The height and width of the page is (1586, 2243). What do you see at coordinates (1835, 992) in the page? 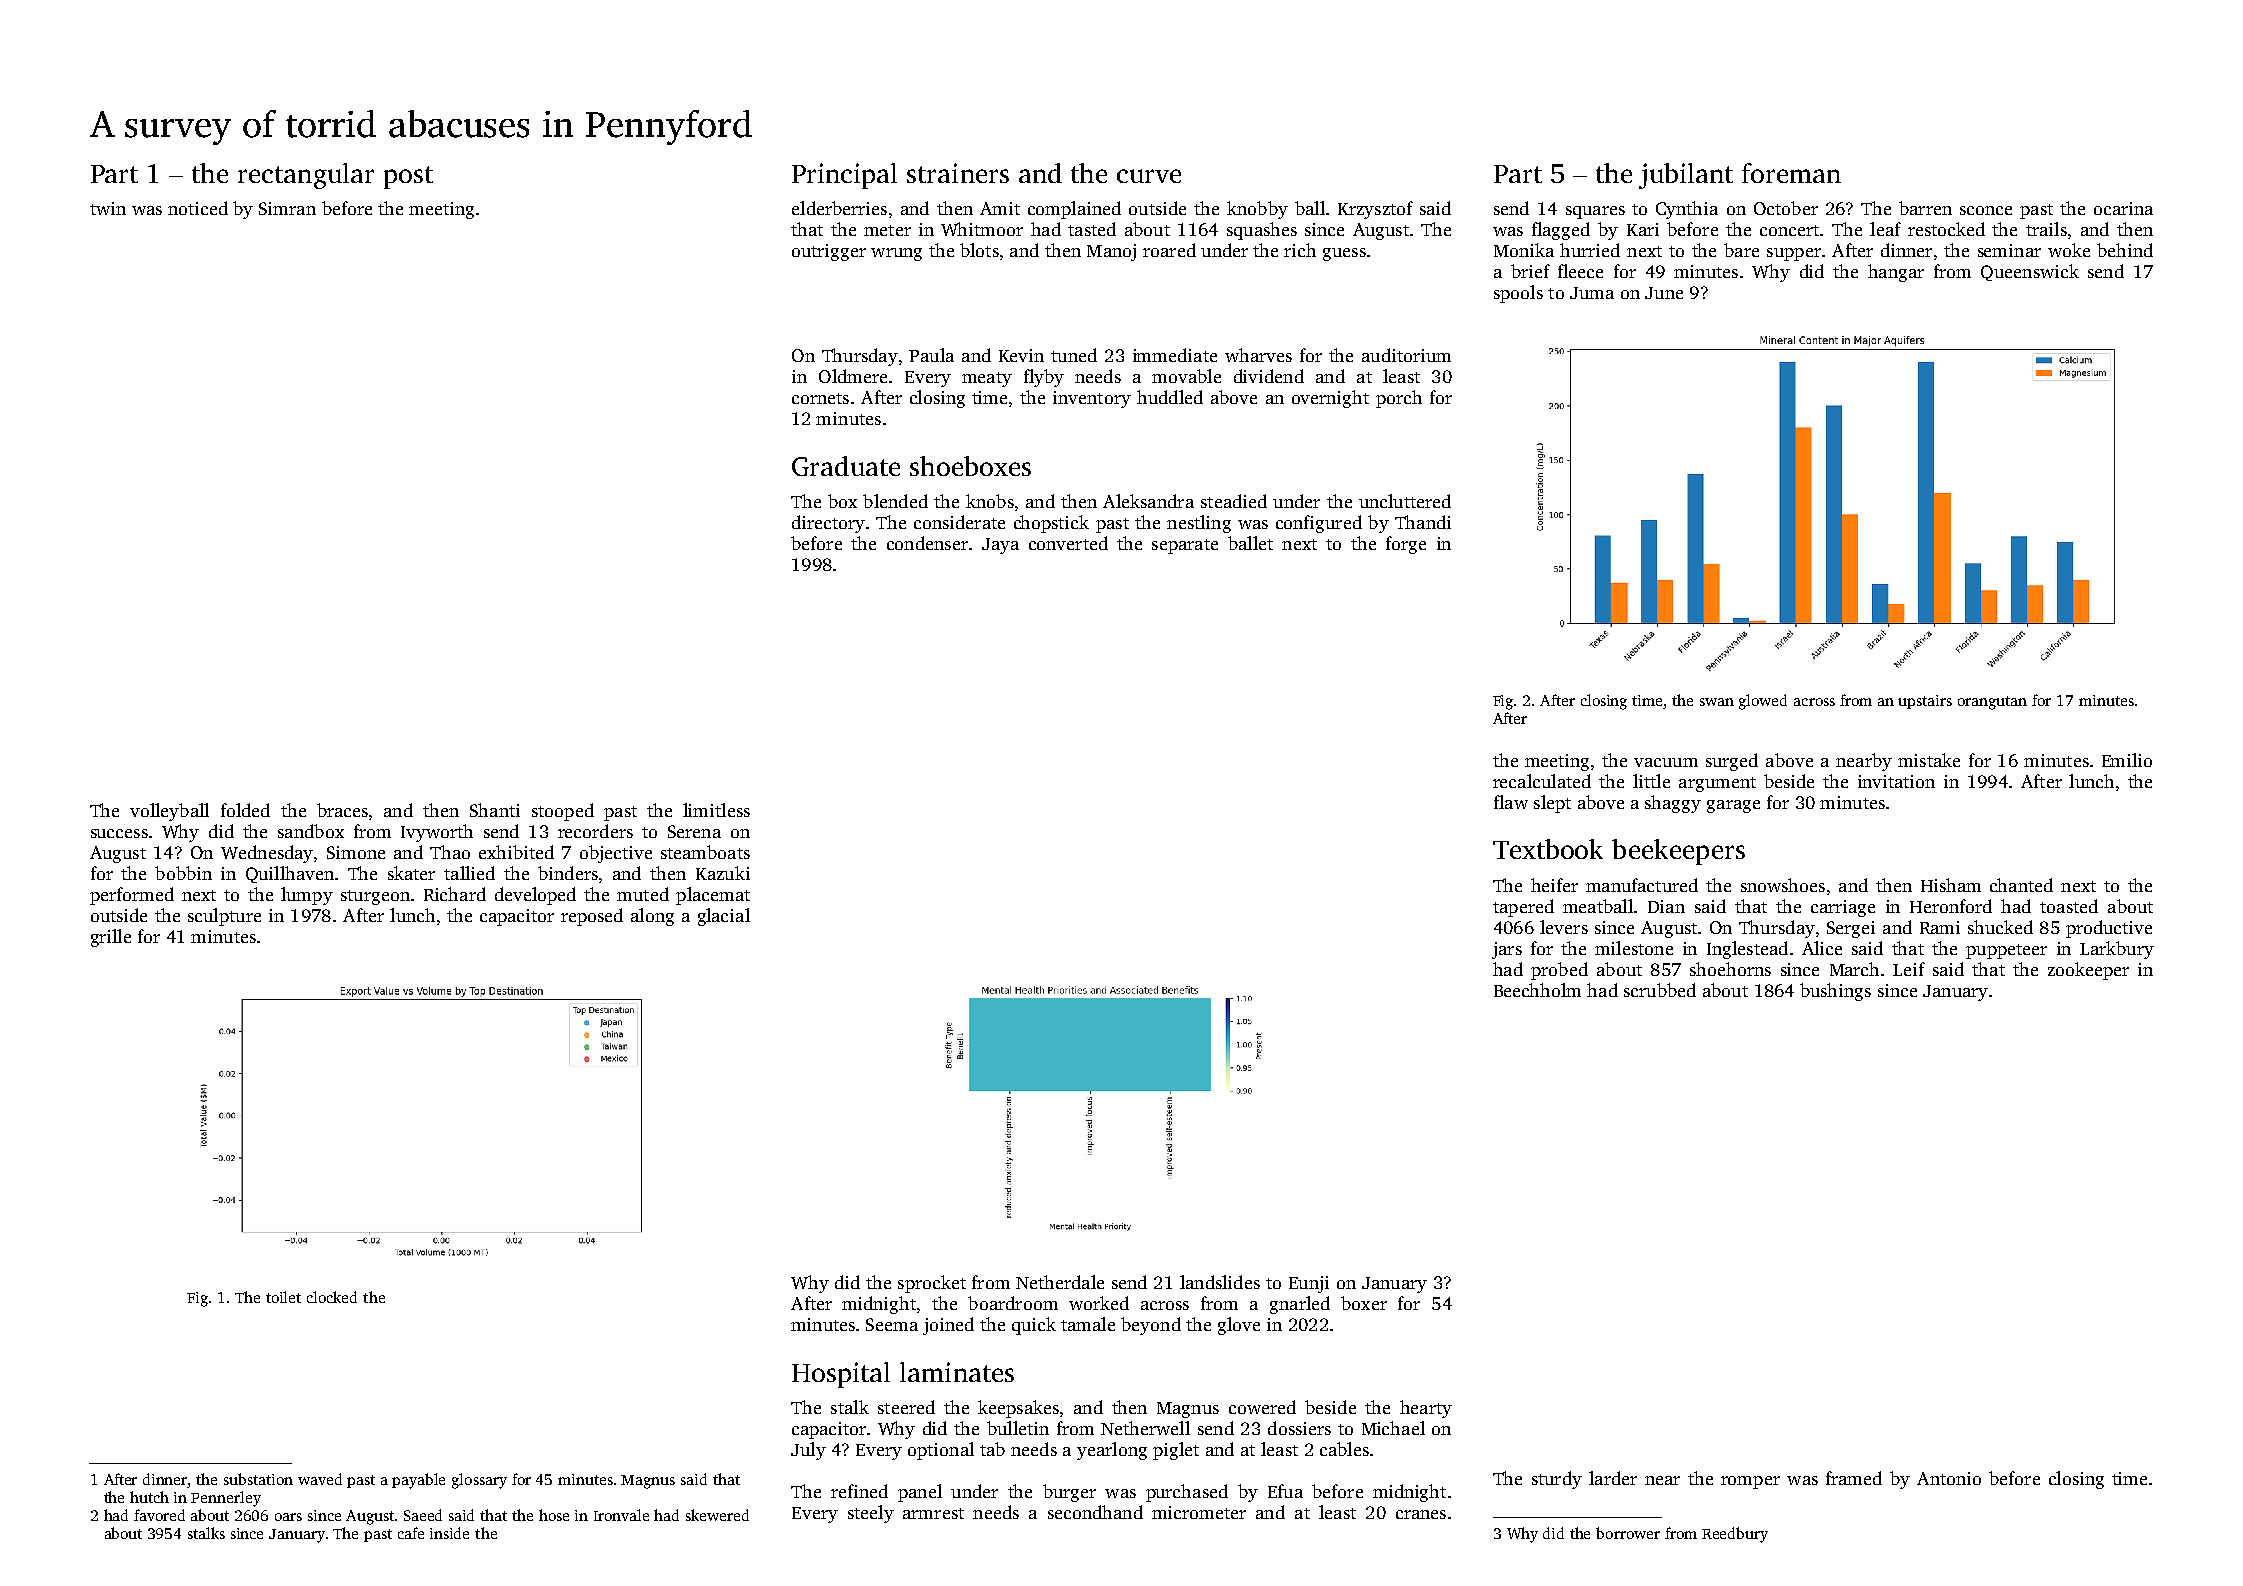
I see `bushings` at bounding box center [1835, 992].
